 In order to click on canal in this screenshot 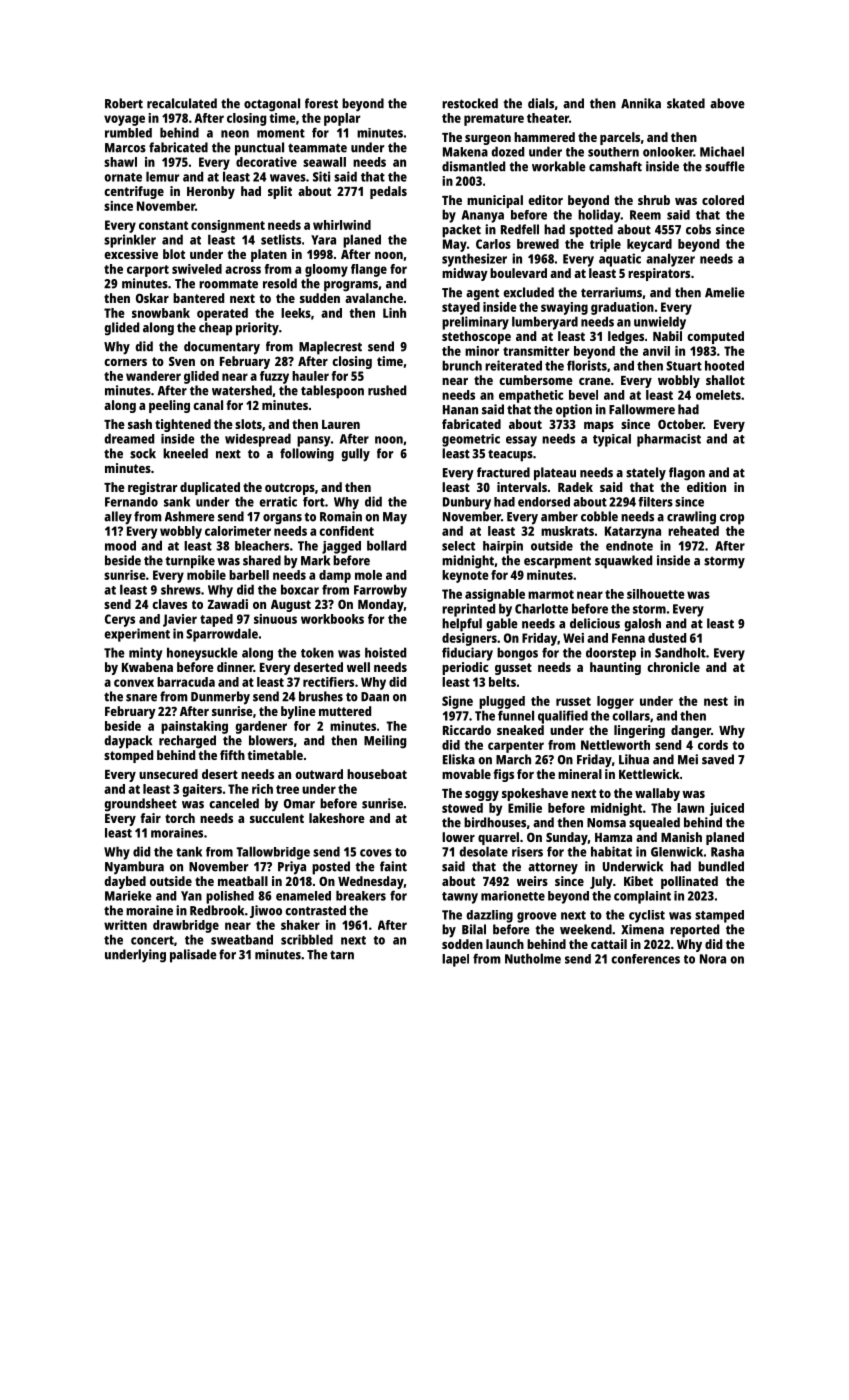, I will do `click(208, 405)`.
